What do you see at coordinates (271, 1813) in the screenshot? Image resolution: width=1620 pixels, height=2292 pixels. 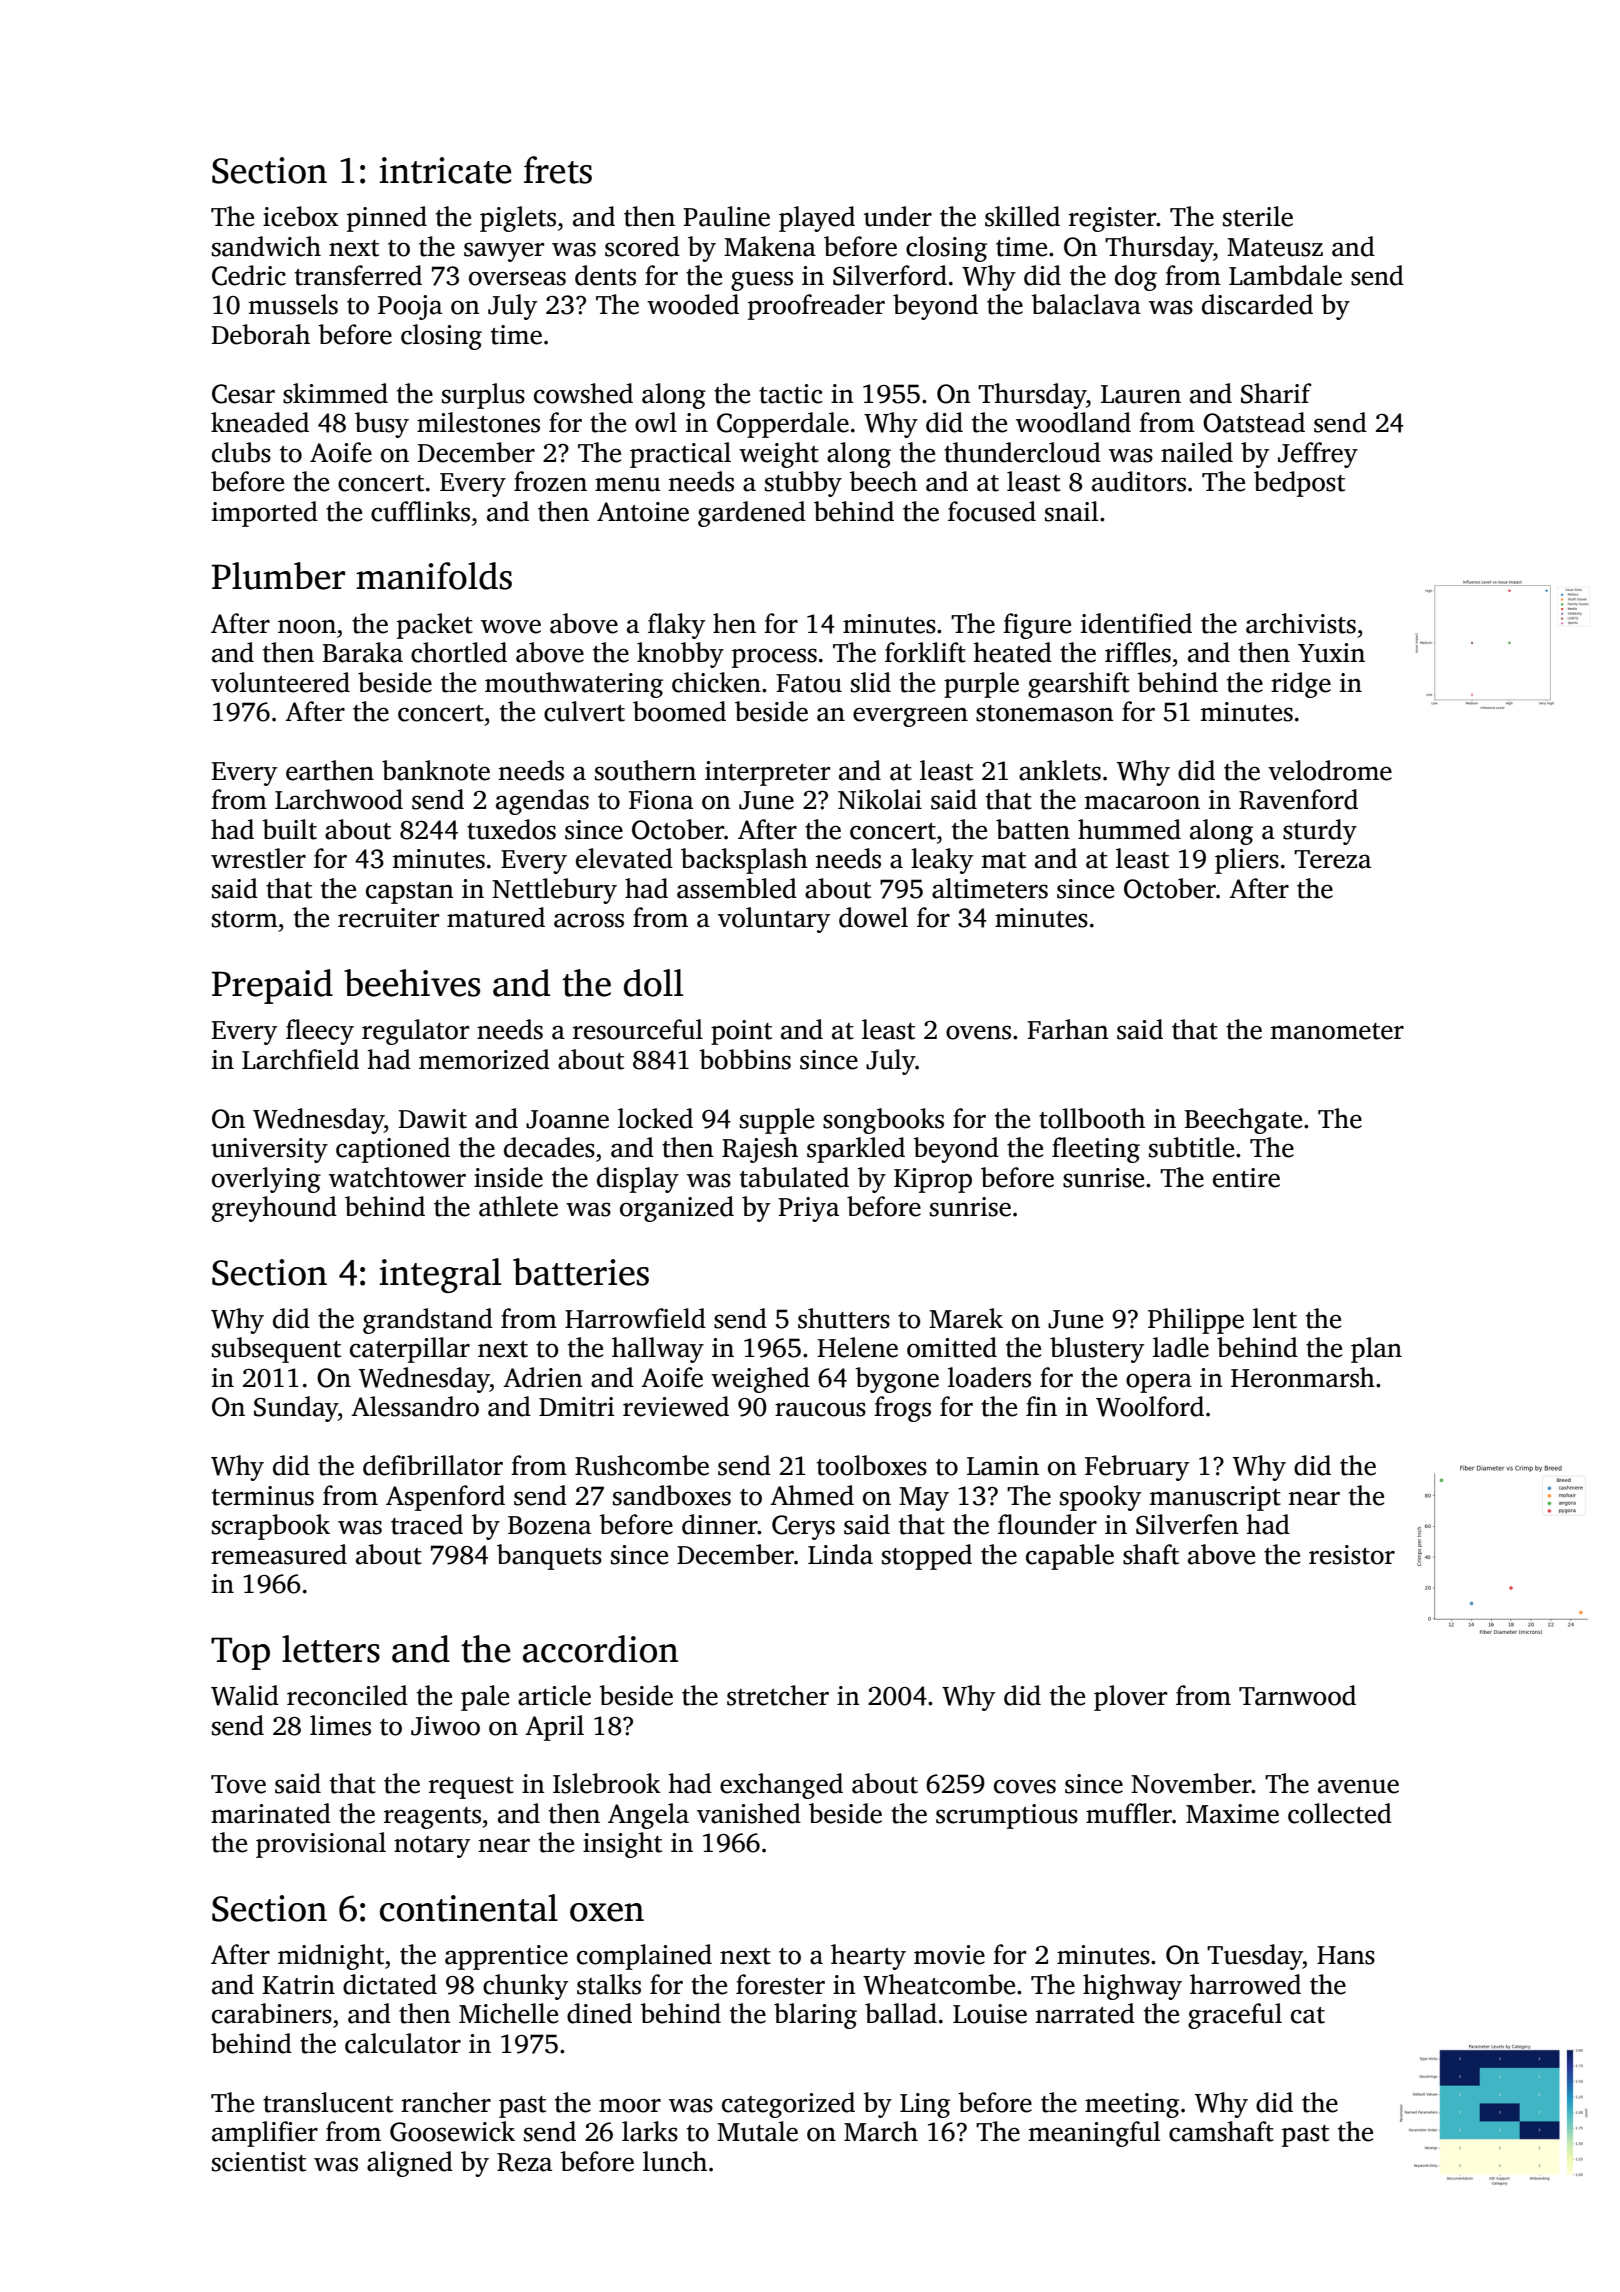 I see `marinated` at bounding box center [271, 1813].
